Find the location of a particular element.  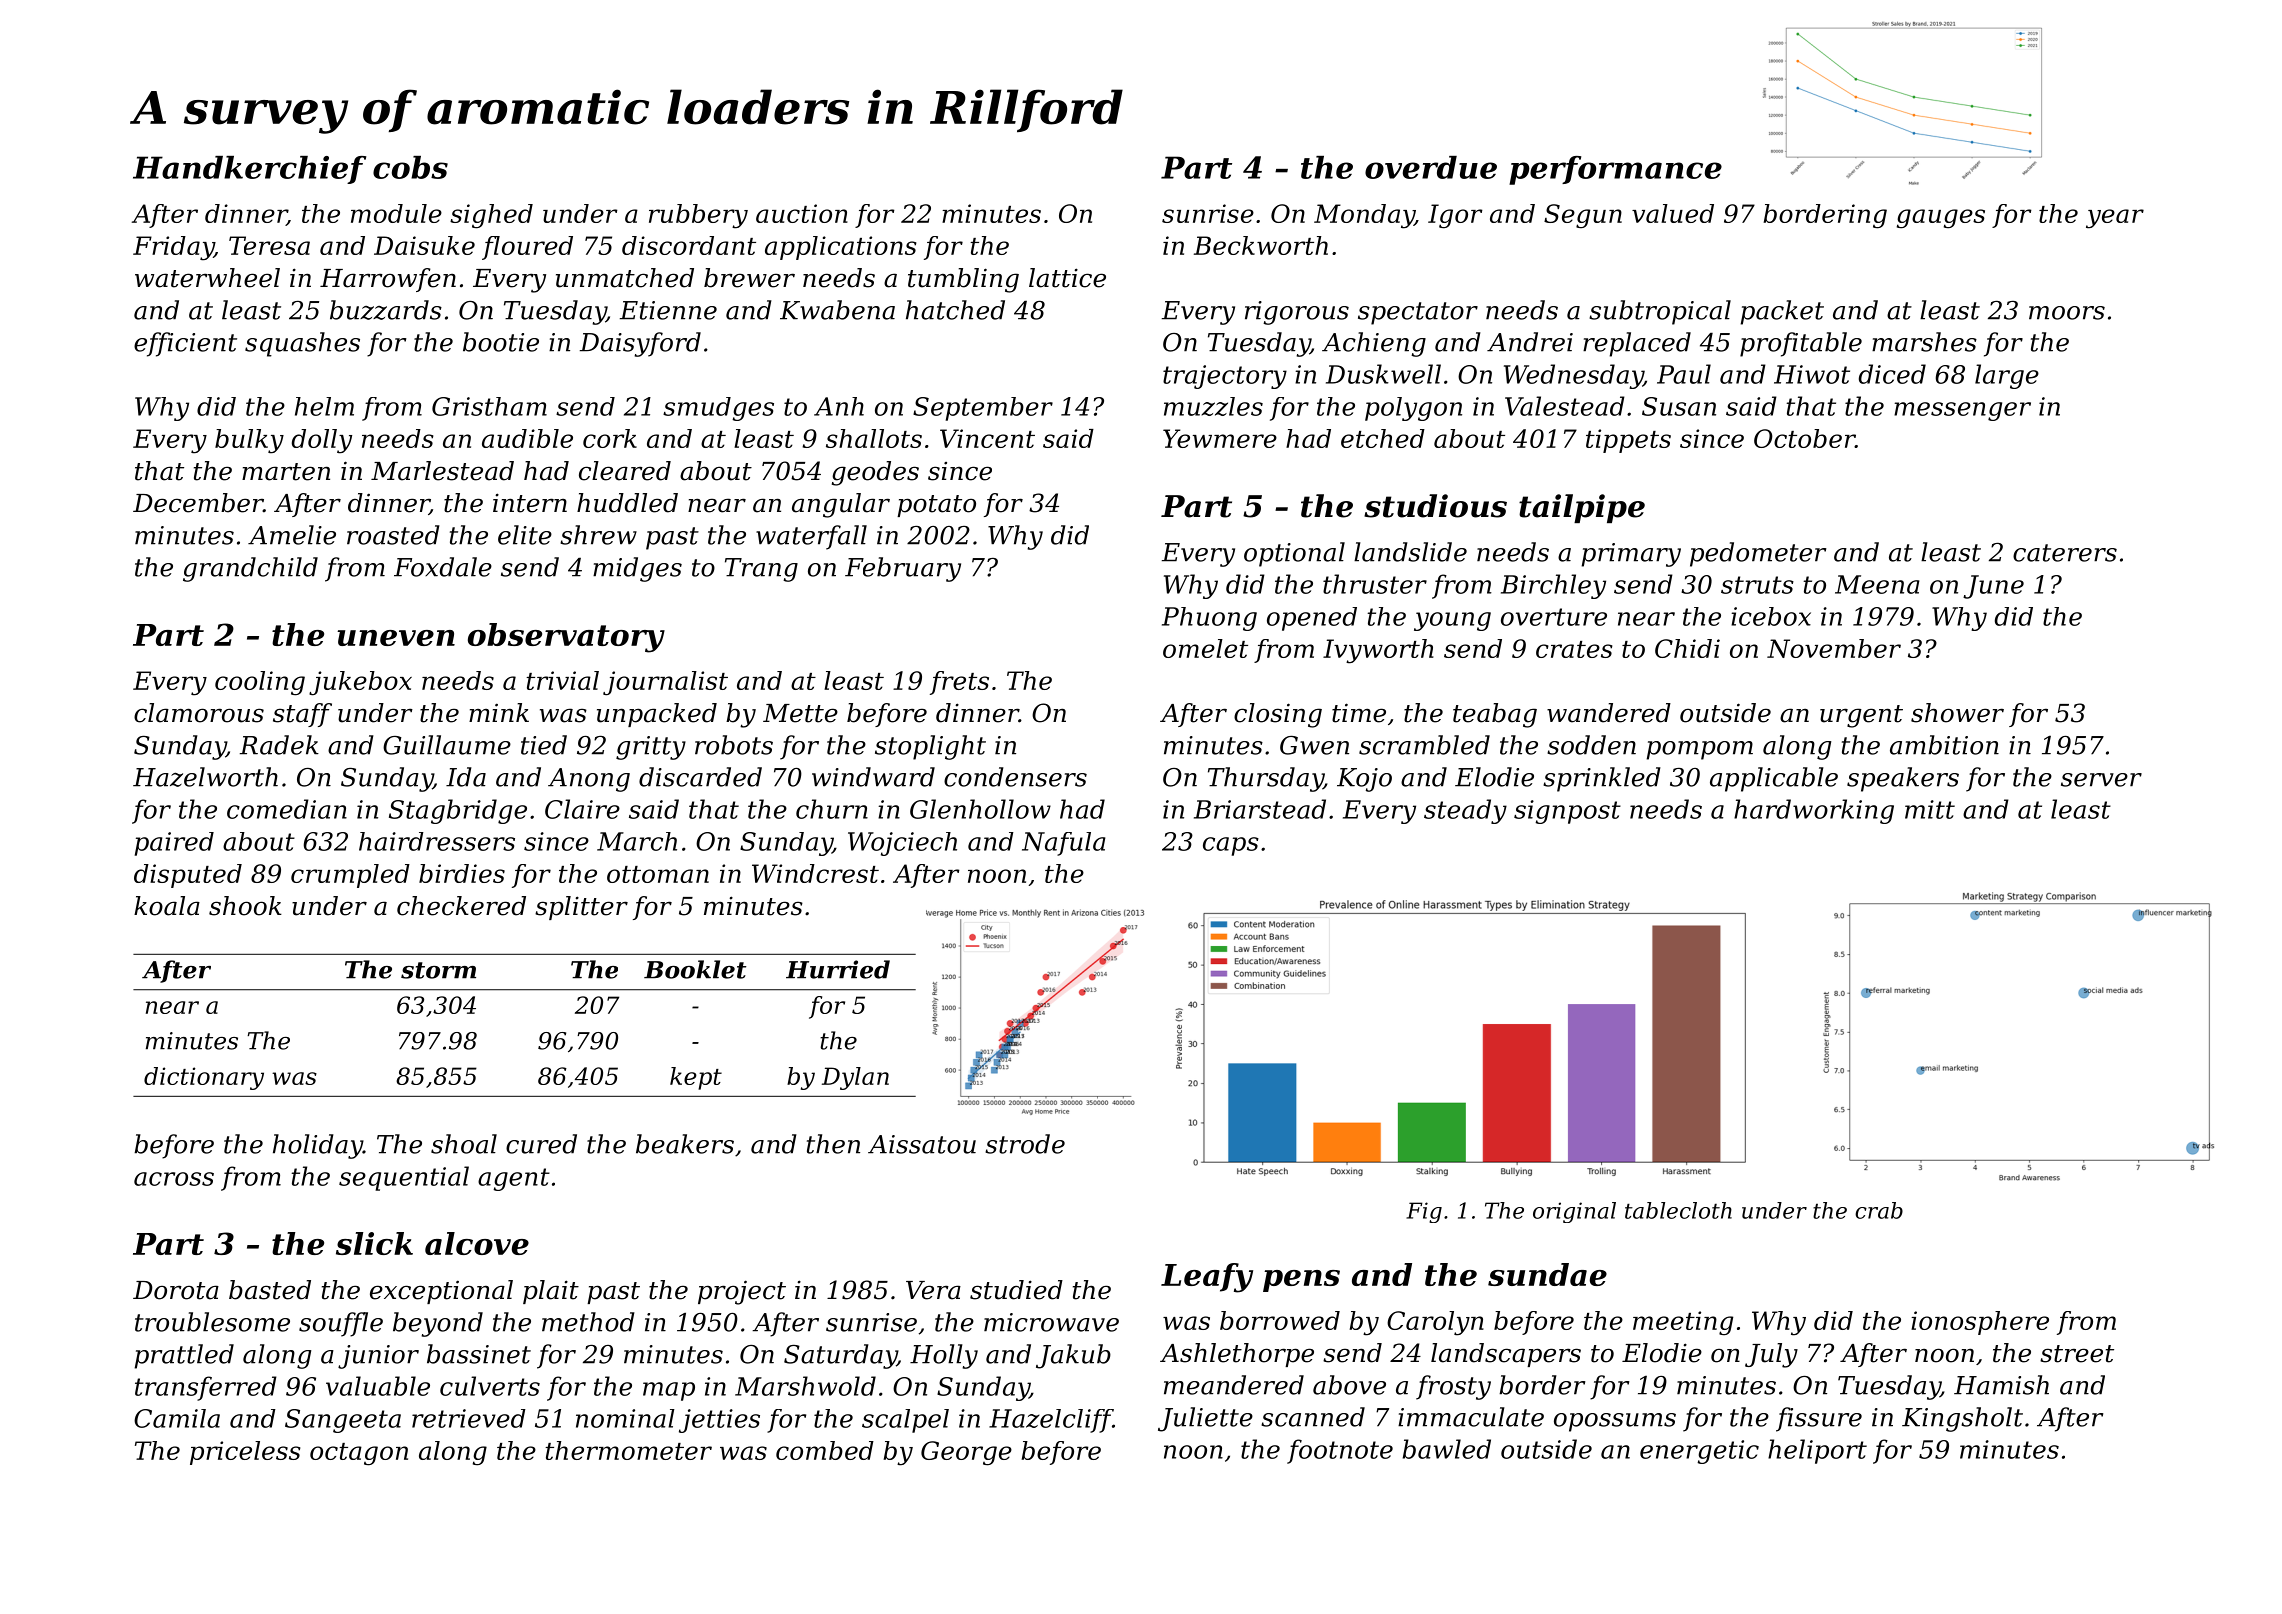

observatory is located at coordinates (566, 638).
